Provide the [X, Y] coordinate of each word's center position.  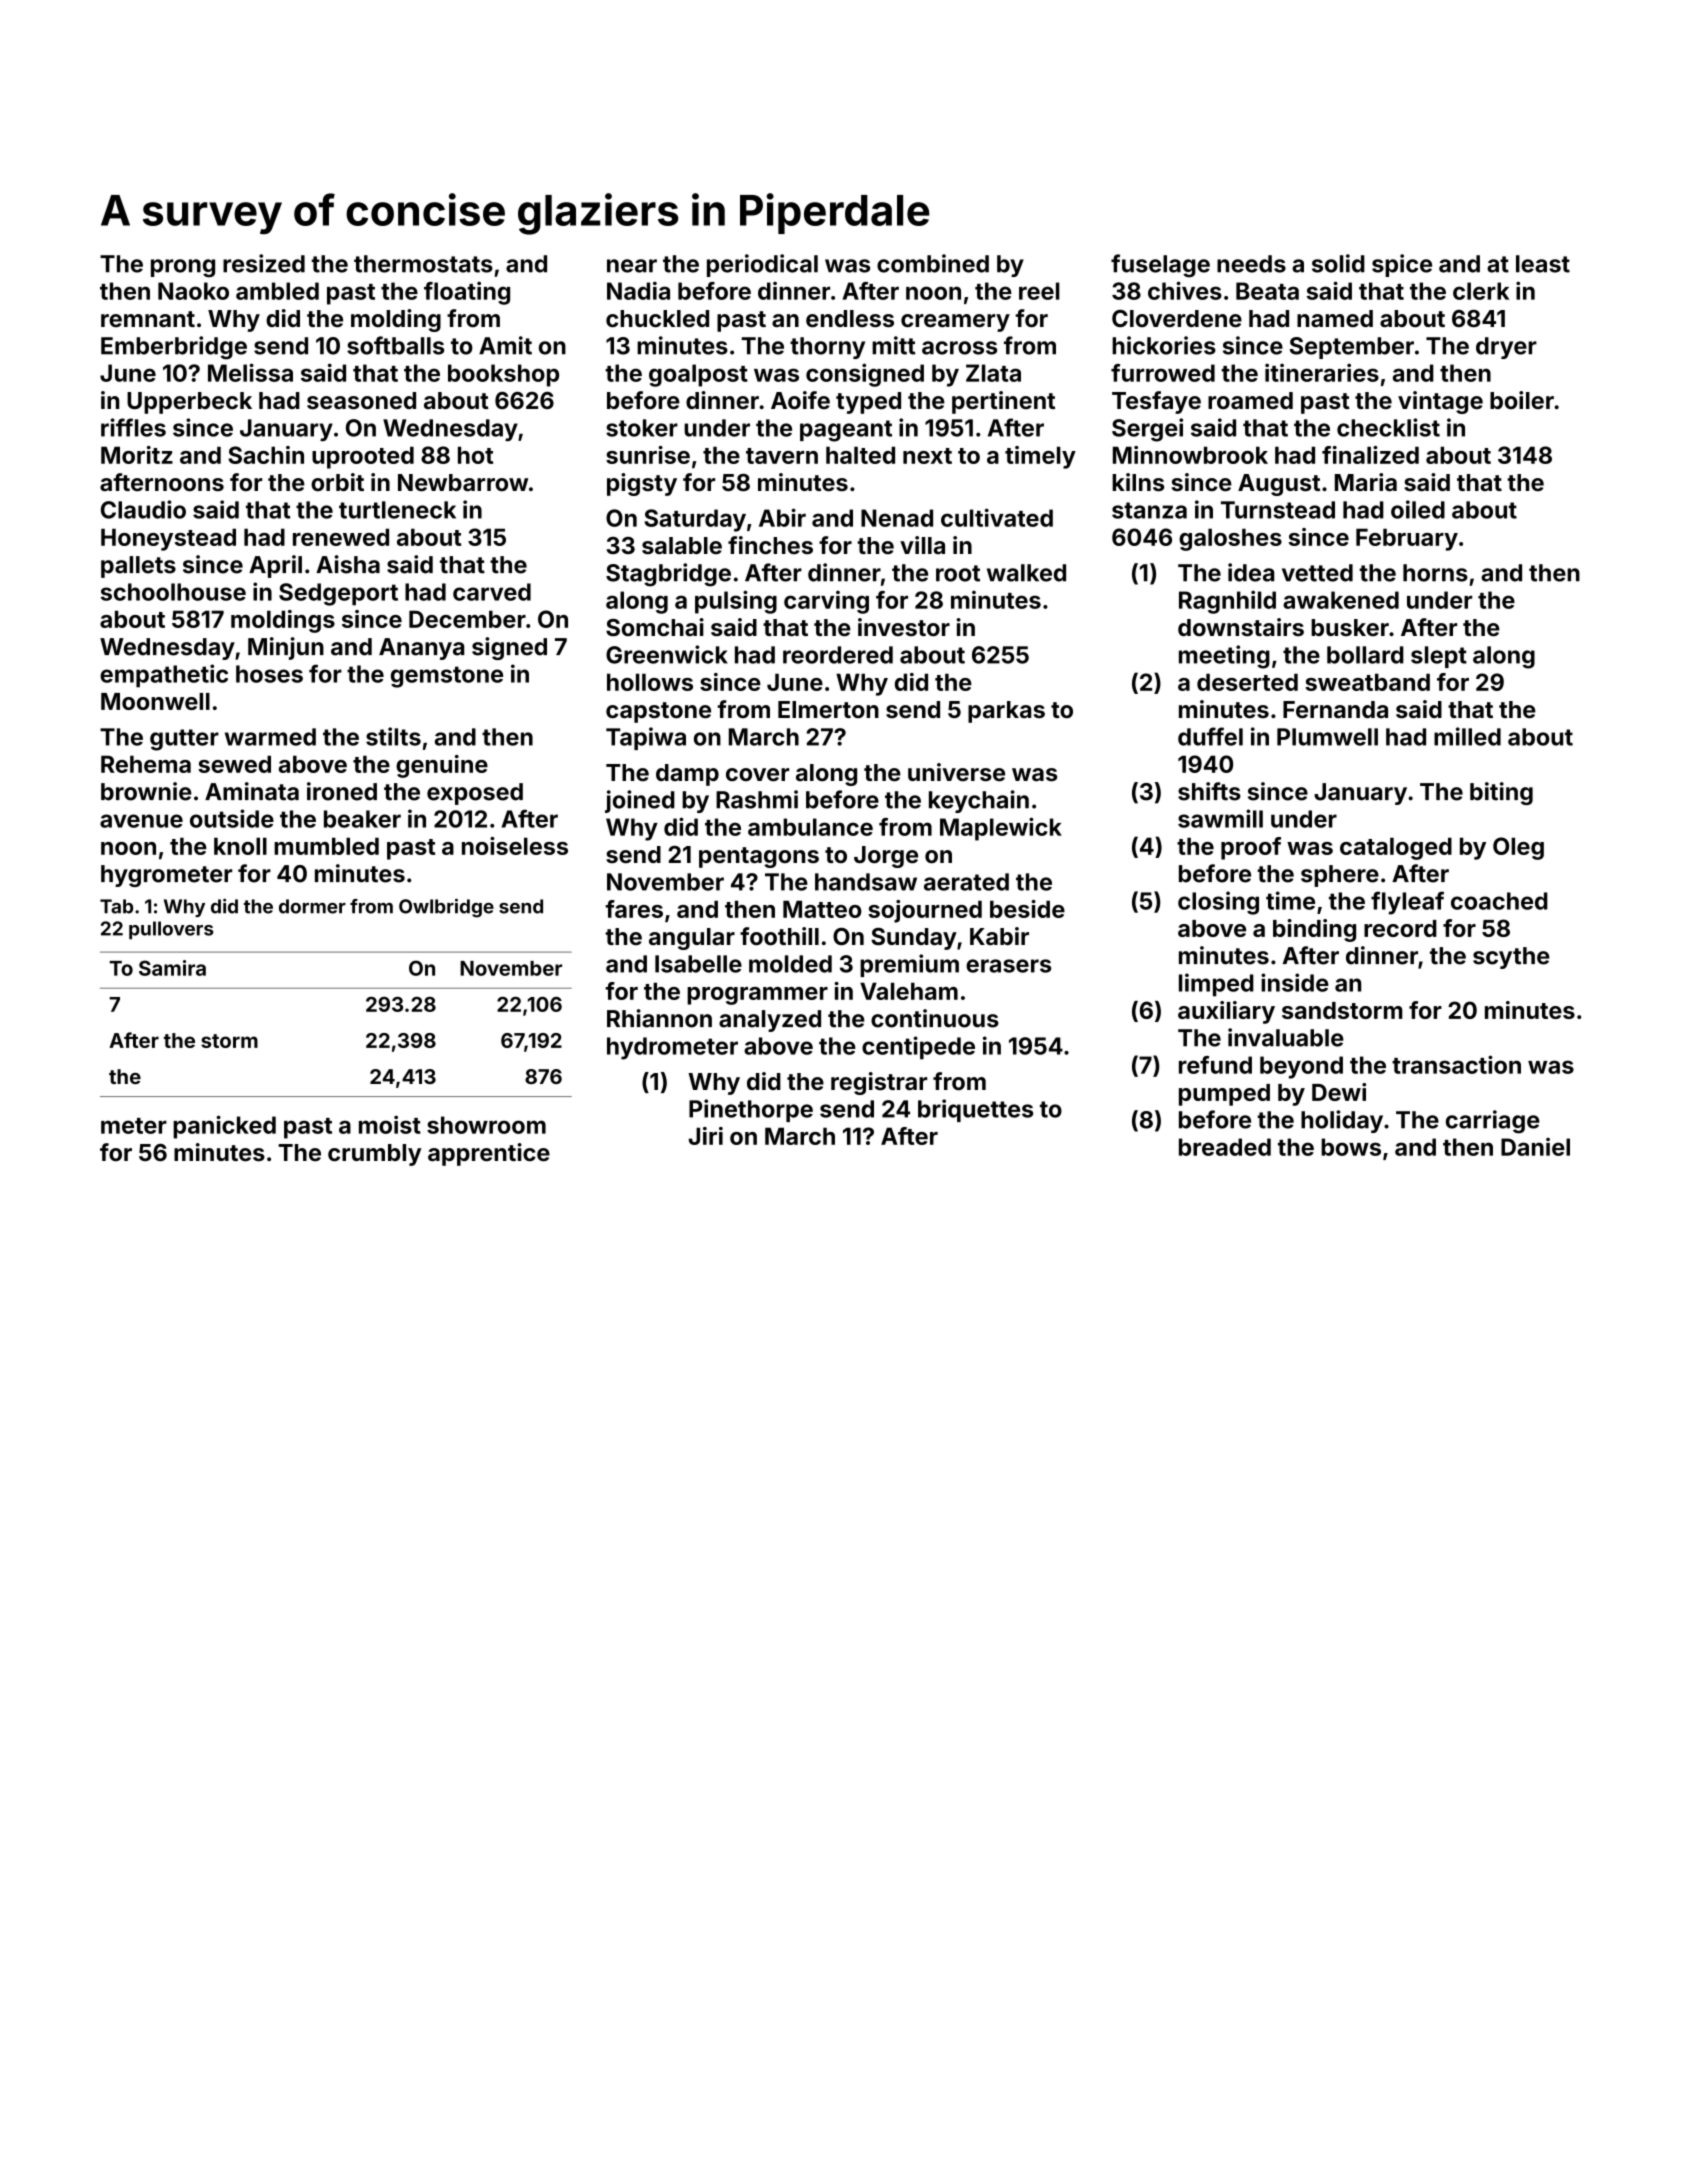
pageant [846, 431]
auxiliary [1226, 1012]
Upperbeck [189, 403]
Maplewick [1001, 829]
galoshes [1230, 539]
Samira [172, 968]
